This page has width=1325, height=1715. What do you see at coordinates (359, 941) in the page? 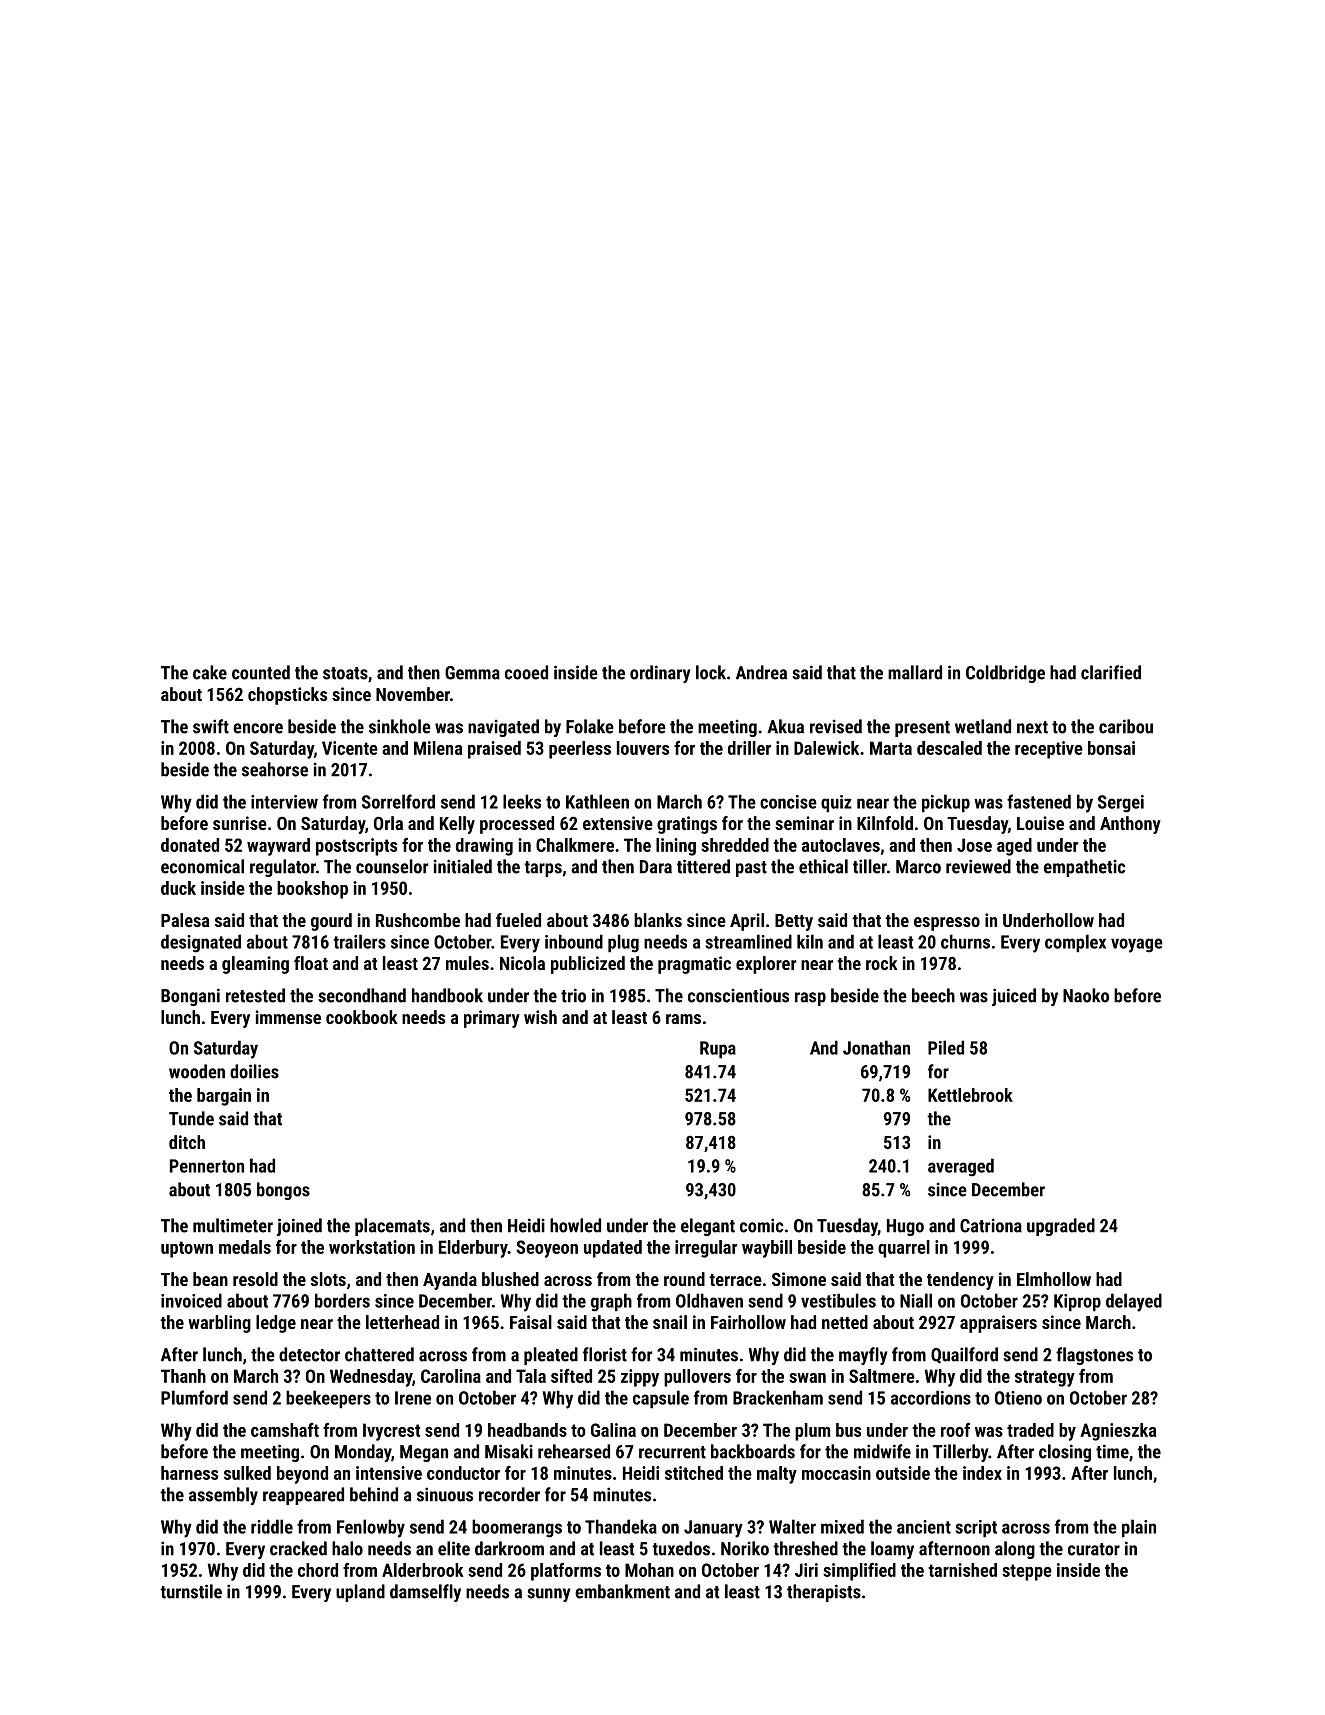
I see `trailers` at bounding box center [359, 941].
